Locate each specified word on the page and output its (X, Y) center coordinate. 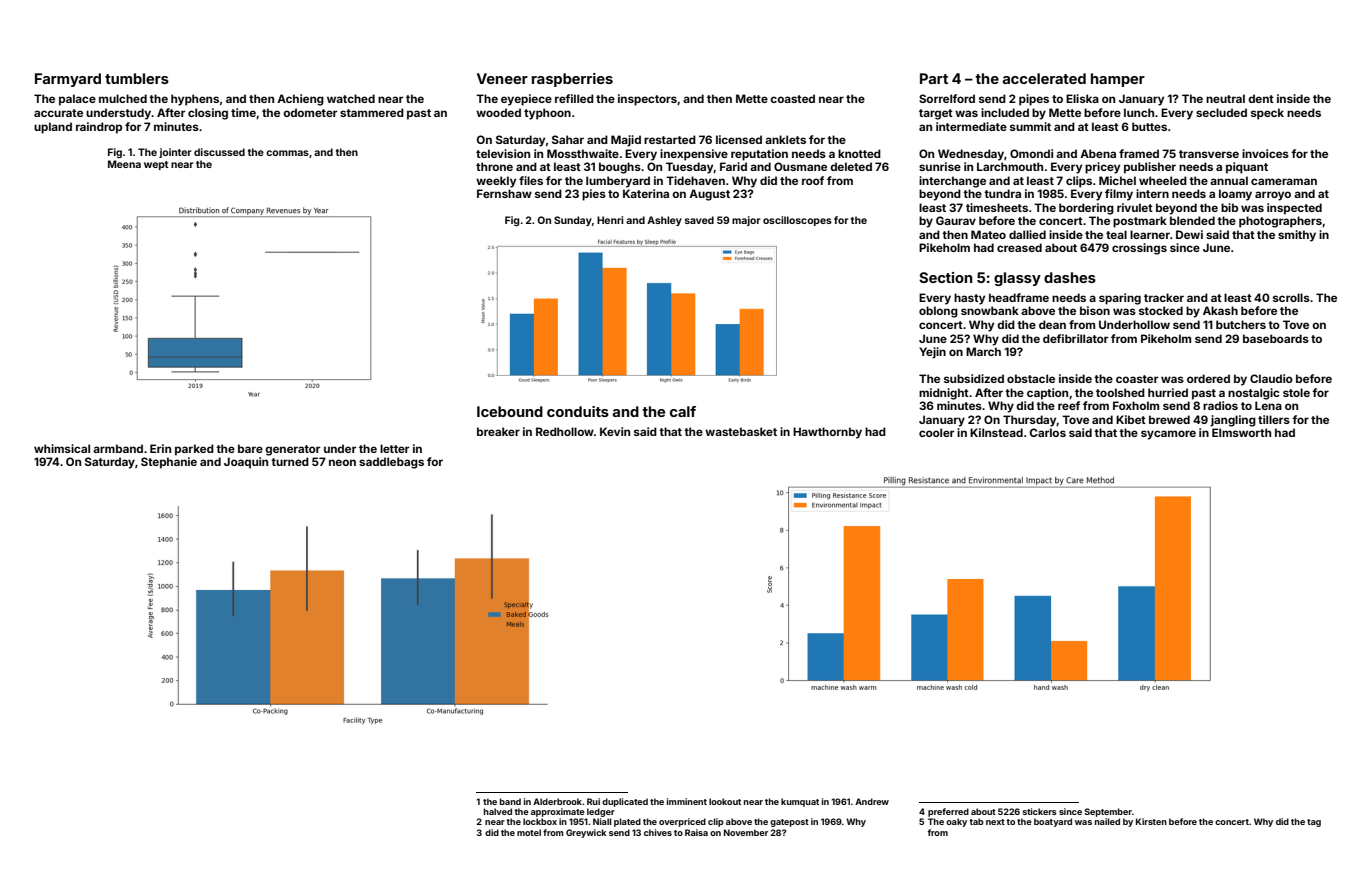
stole (1296, 392)
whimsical (62, 448)
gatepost (789, 823)
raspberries (572, 80)
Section (946, 277)
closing (208, 114)
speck (1267, 114)
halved (498, 811)
